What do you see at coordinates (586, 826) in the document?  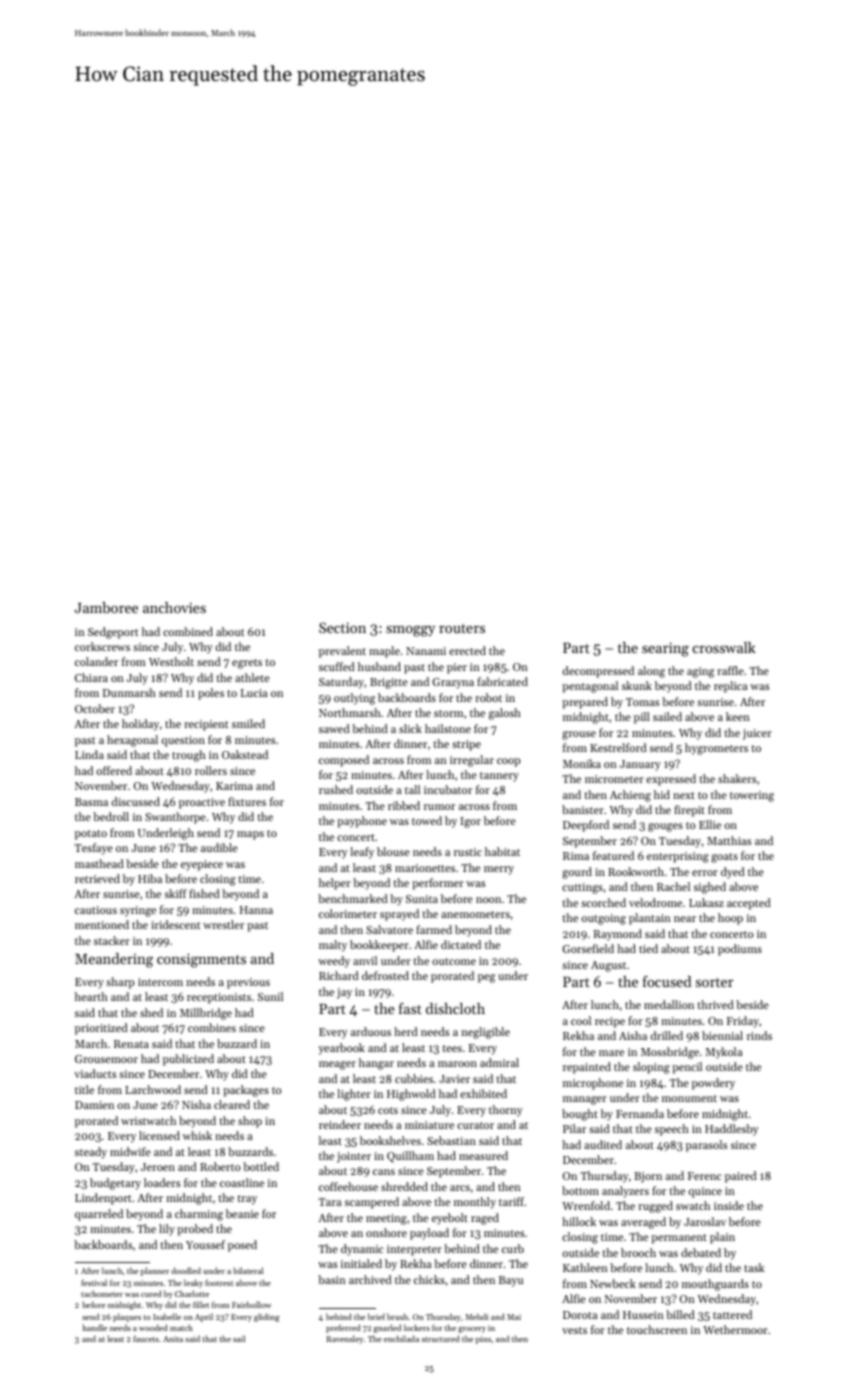 I see `Deepford` at bounding box center [586, 826].
